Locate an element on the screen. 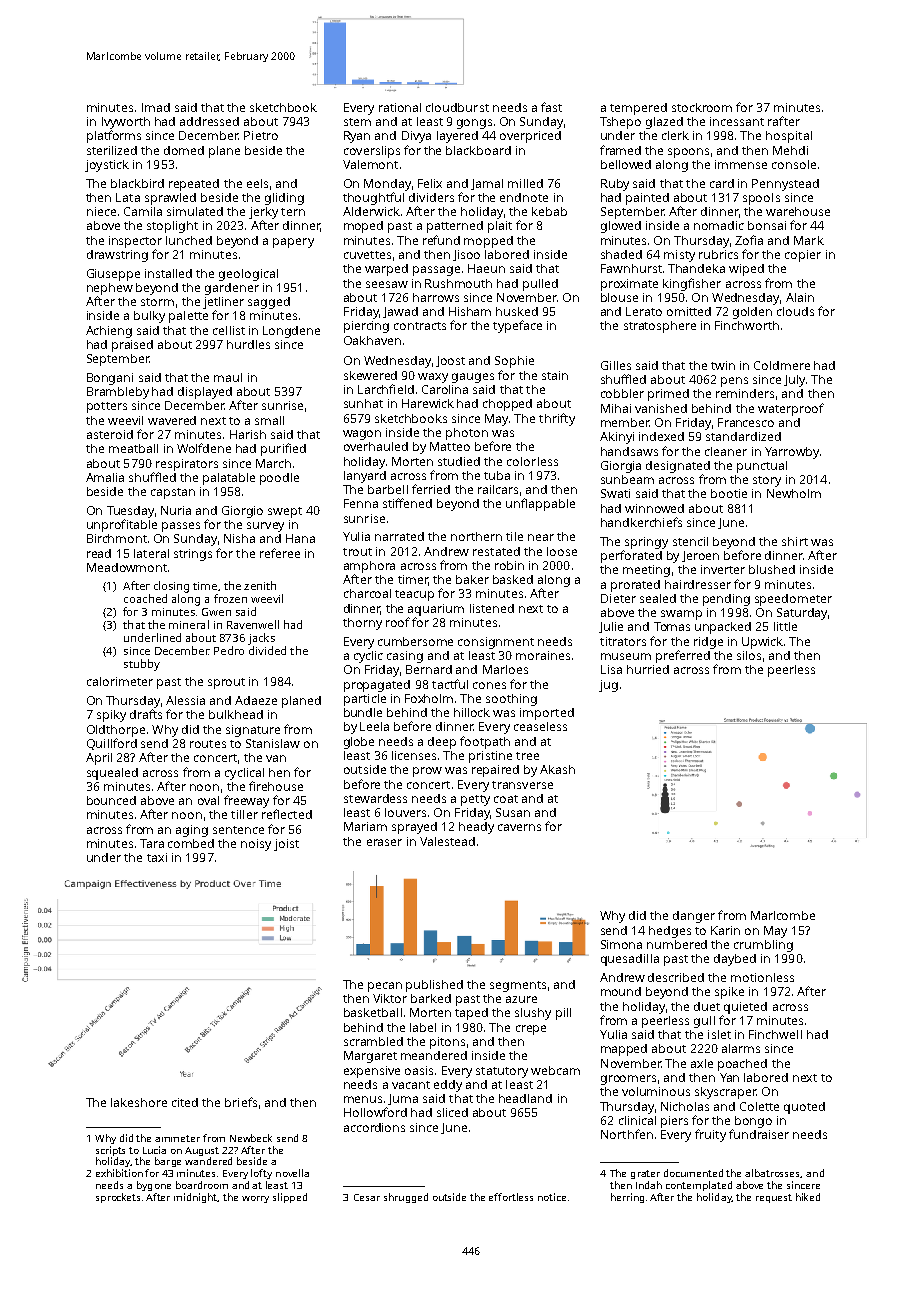 The image size is (924, 1308). Karin is located at coordinates (725, 930).
